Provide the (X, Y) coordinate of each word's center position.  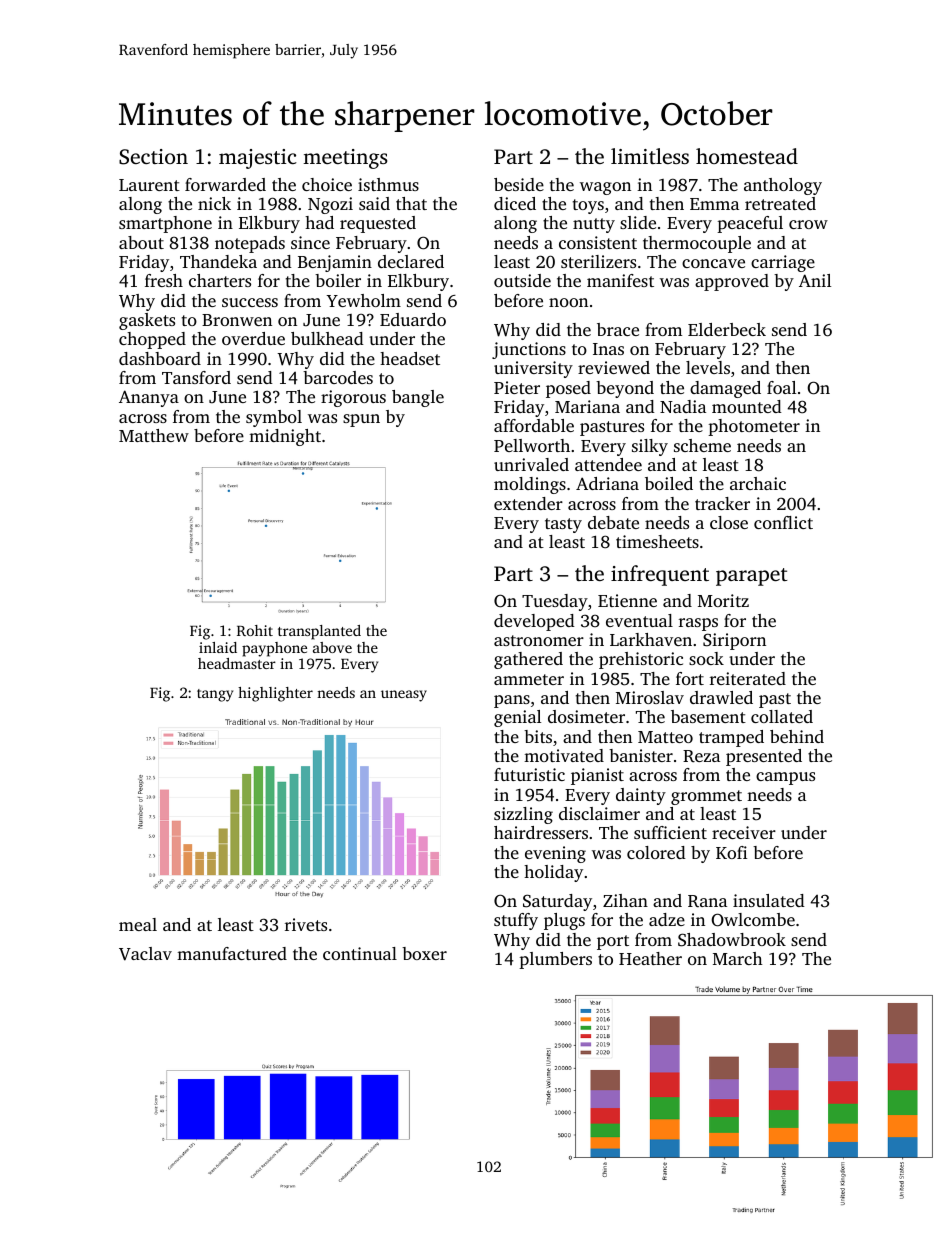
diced (515, 203)
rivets (306, 924)
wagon (605, 188)
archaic (758, 483)
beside (519, 184)
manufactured (232, 953)
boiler (338, 280)
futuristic (529, 774)
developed (534, 622)
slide (638, 222)
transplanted (319, 632)
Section (153, 157)
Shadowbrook (732, 940)
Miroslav (650, 697)
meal (138, 924)
